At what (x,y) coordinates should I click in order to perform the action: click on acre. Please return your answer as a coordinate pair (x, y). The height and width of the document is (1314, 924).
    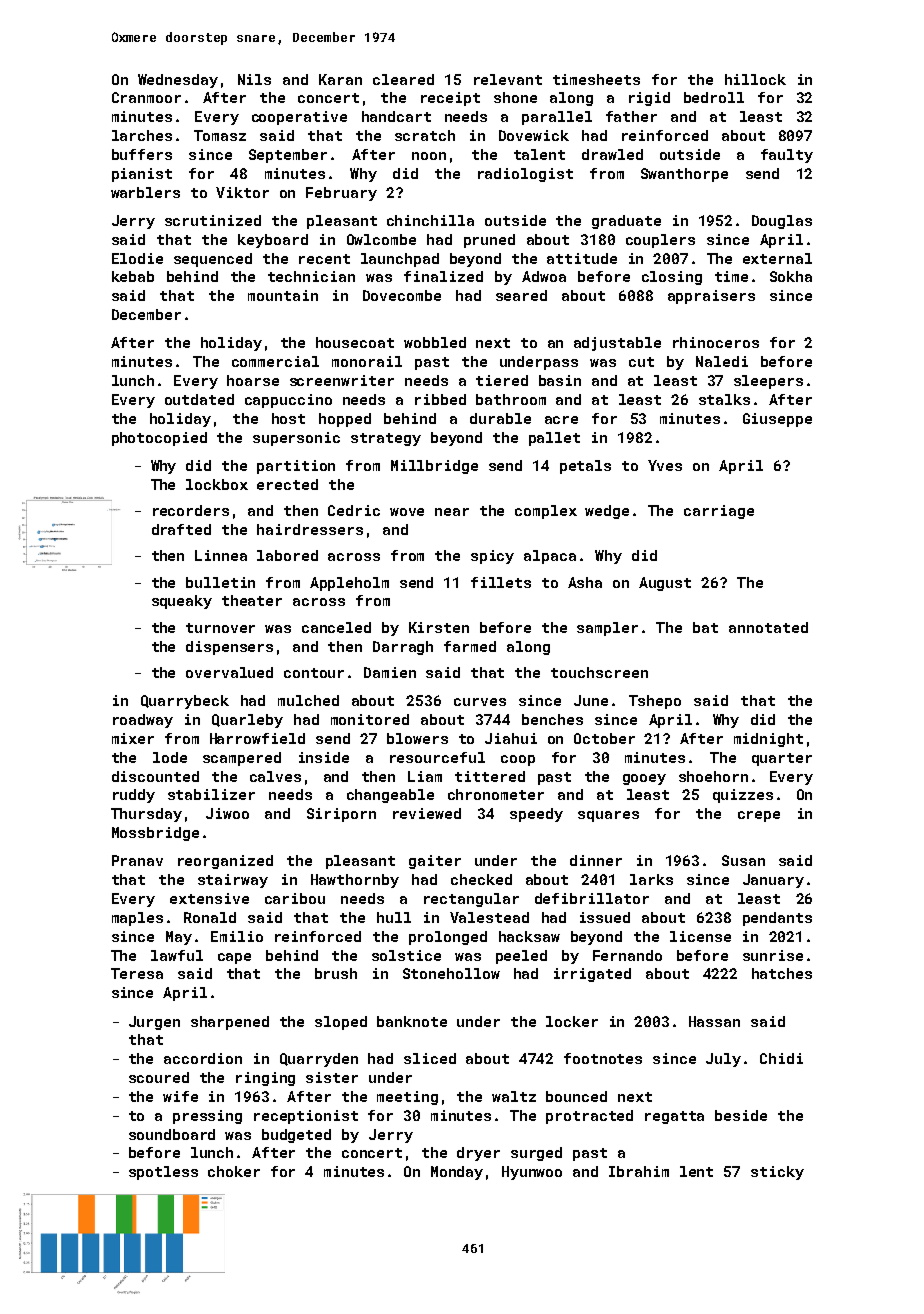
    Looking at the image, I should click on (561, 420).
